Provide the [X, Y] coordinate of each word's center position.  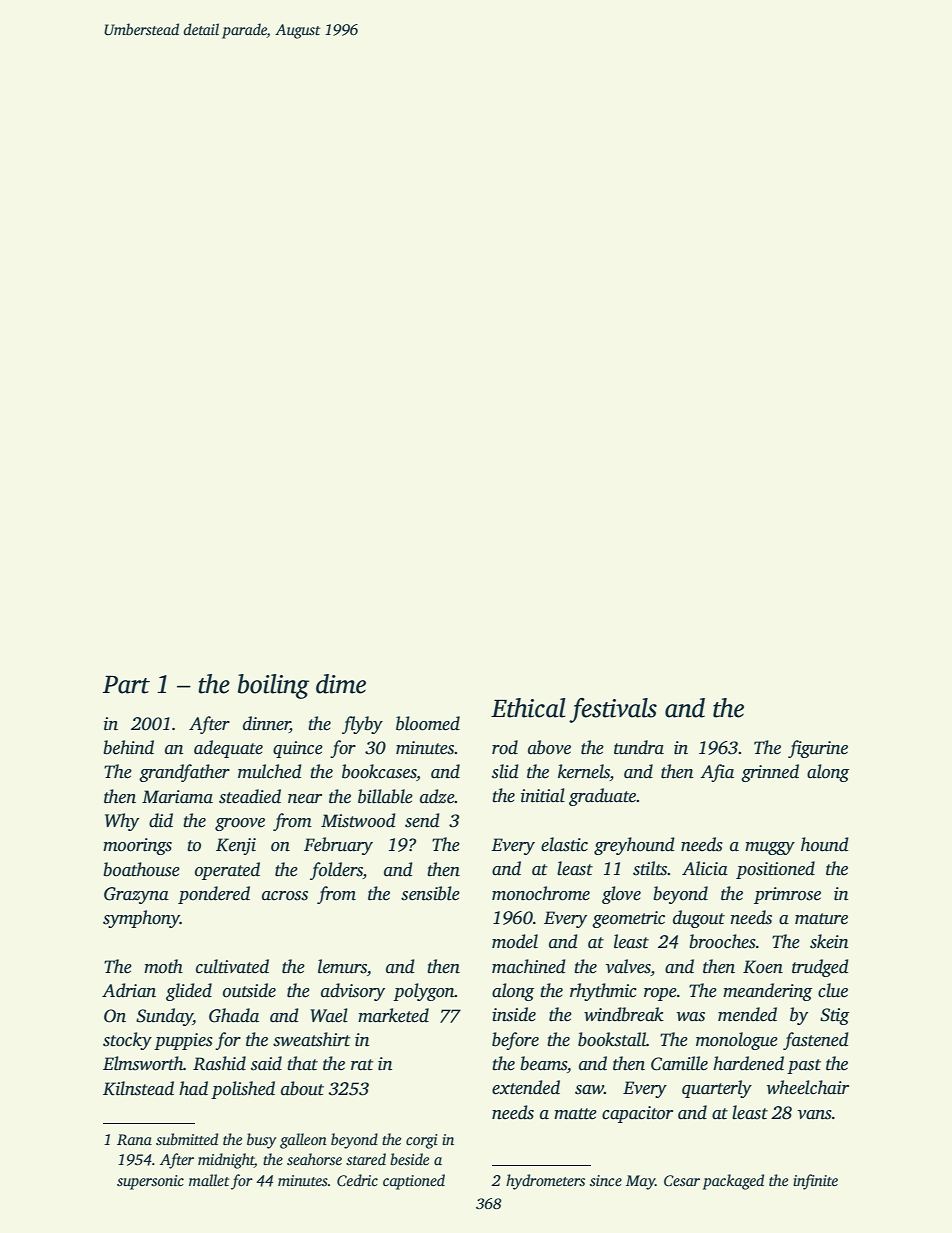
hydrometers [545, 1182]
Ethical [528, 708]
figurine [818, 749]
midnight [226, 1161]
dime [341, 684]
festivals [613, 710]
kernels [584, 772]
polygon [424, 992]
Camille [679, 1063]
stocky [127, 1041]
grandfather [184, 773]
